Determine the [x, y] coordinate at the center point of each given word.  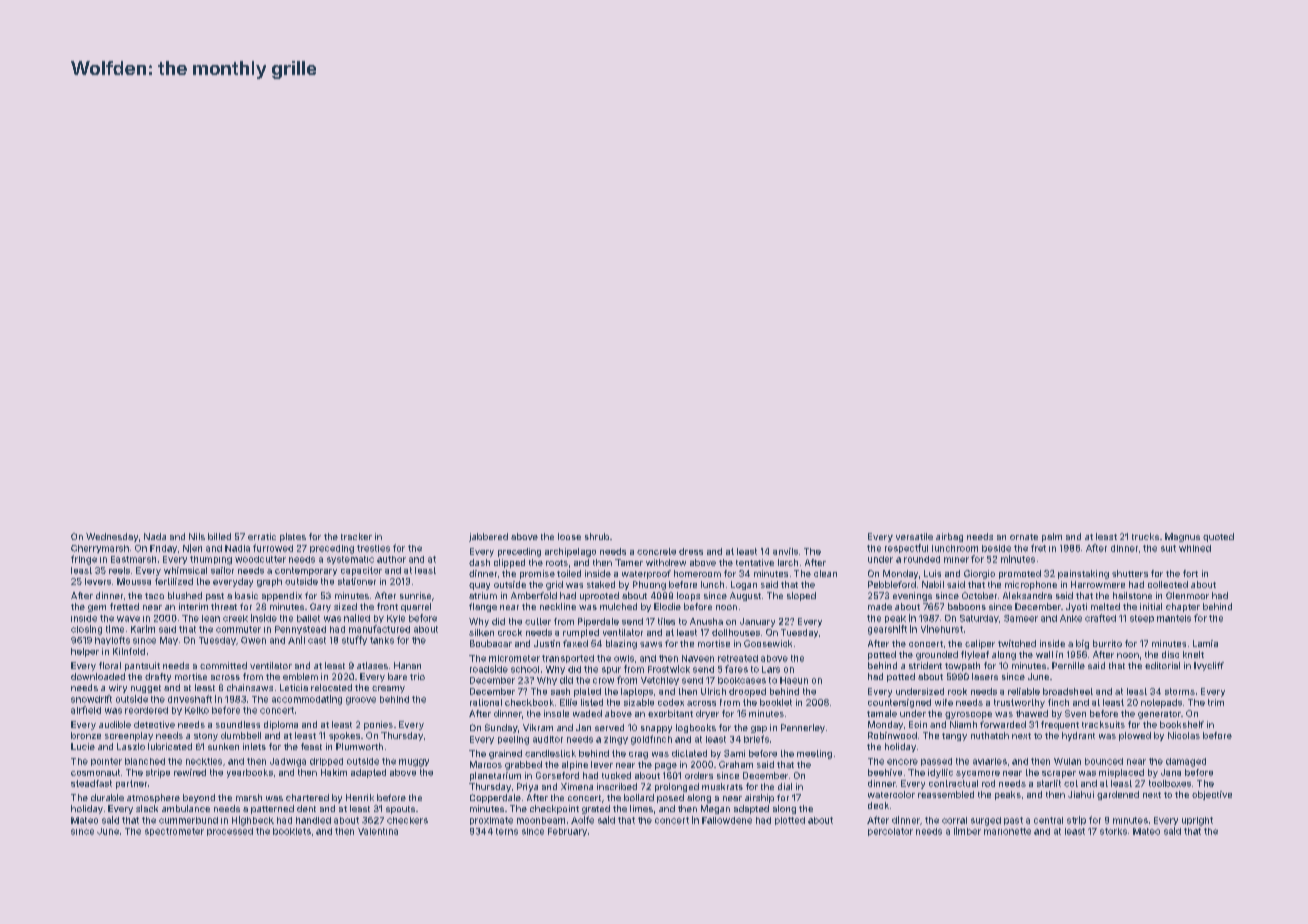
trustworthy [1019, 703]
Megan [715, 809]
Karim [143, 629]
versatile [914, 536]
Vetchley [660, 681]
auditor [548, 739]
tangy [954, 737]
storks [1113, 831]
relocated [331, 687]
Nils [197, 536]
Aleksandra [1027, 595]
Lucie [83, 746]
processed [230, 832]
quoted [1218, 537]
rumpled [581, 633]
